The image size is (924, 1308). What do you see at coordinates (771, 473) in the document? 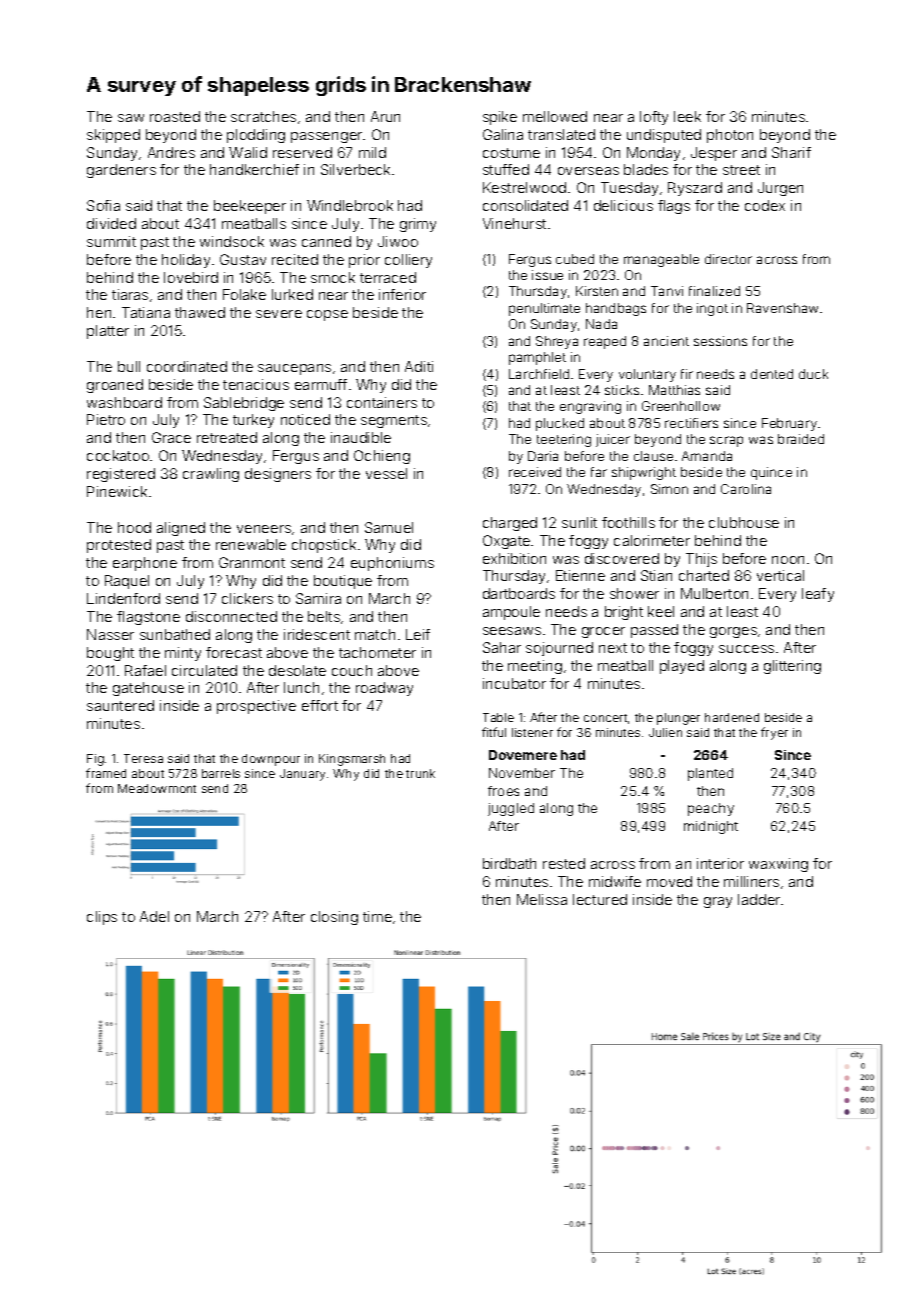
I see `quince` at bounding box center [771, 473].
